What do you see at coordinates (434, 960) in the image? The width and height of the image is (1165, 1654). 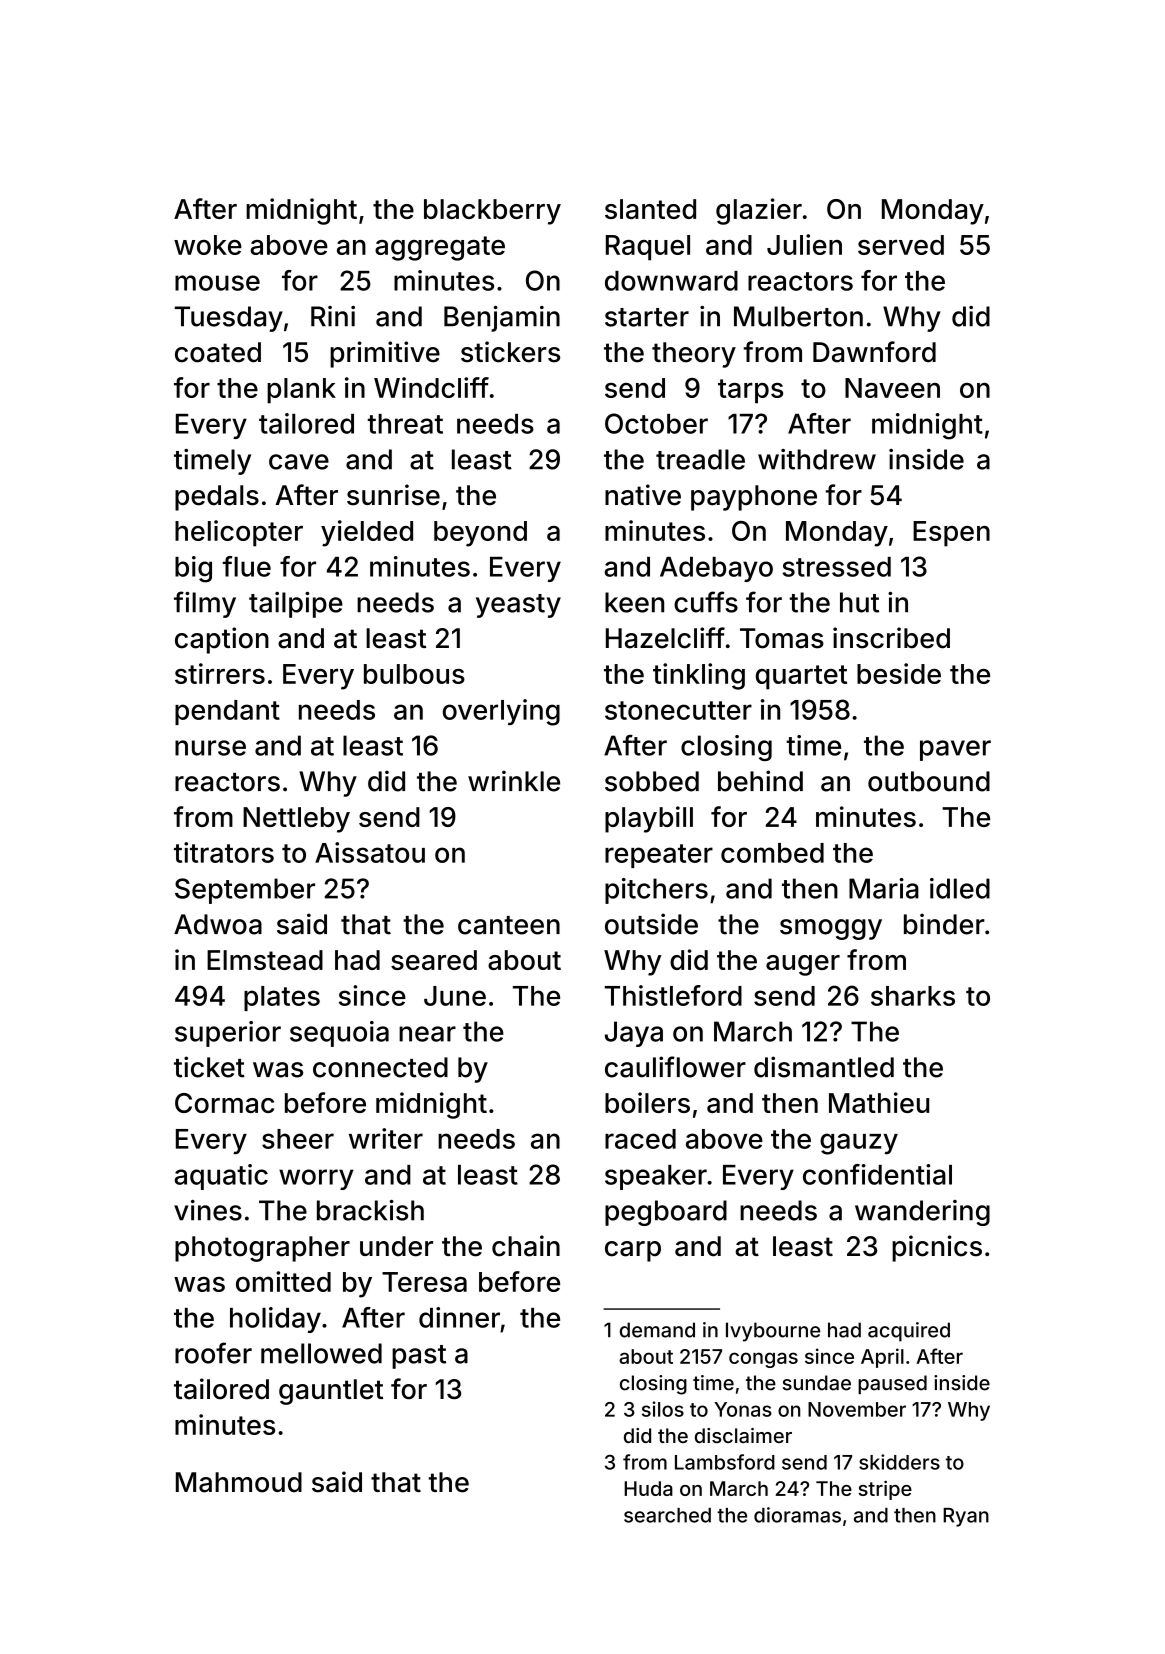 I see `seared` at bounding box center [434, 960].
